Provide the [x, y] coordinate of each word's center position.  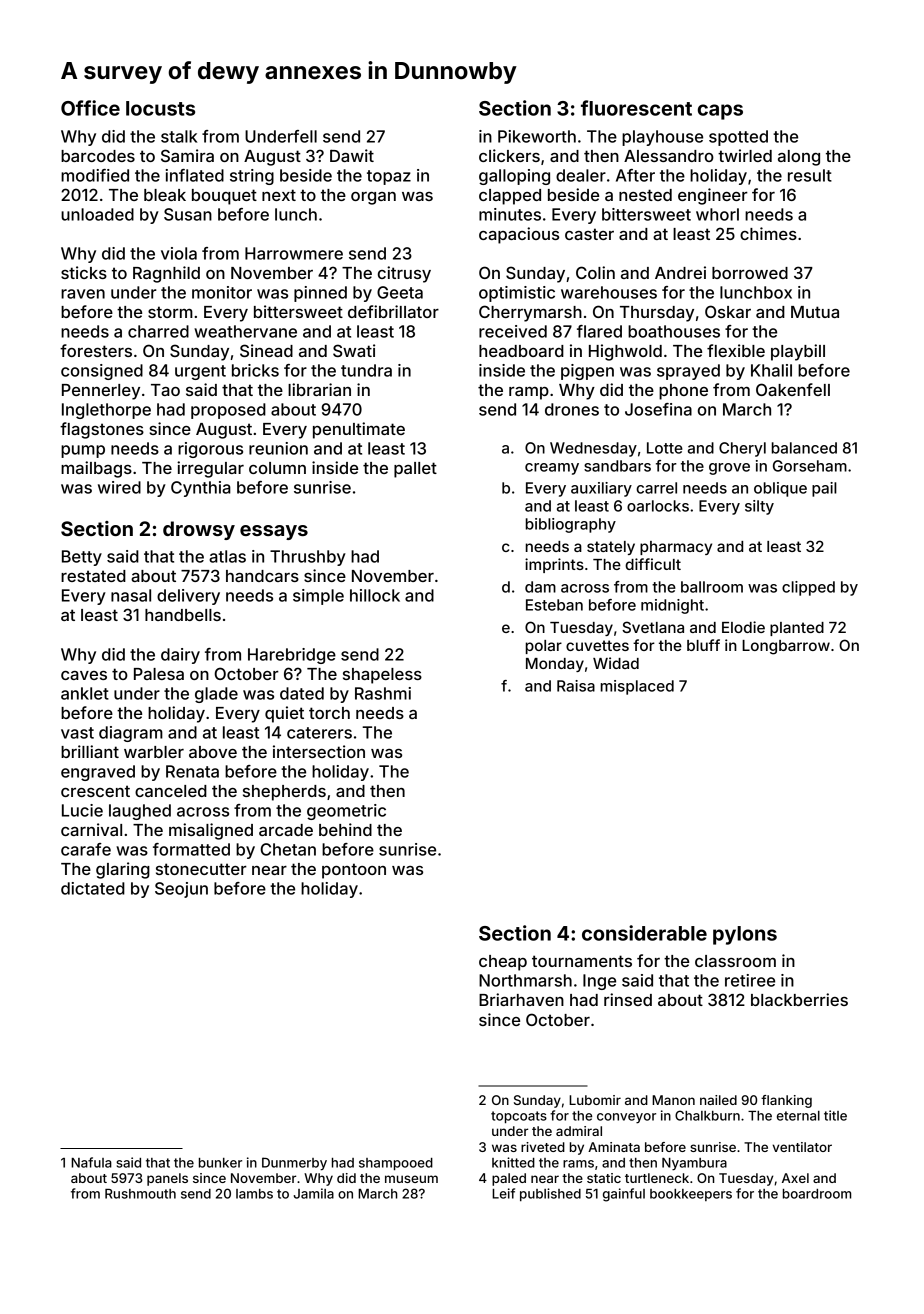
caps [720, 112]
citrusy [404, 274]
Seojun [181, 890]
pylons [745, 935]
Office [90, 108]
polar [544, 647]
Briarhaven [521, 999]
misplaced [637, 687]
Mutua [815, 312]
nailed [718, 1100]
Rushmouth [140, 1194]
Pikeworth [537, 136]
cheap [503, 963]
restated [93, 576]
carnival [91, 829]
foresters [96, 350]
